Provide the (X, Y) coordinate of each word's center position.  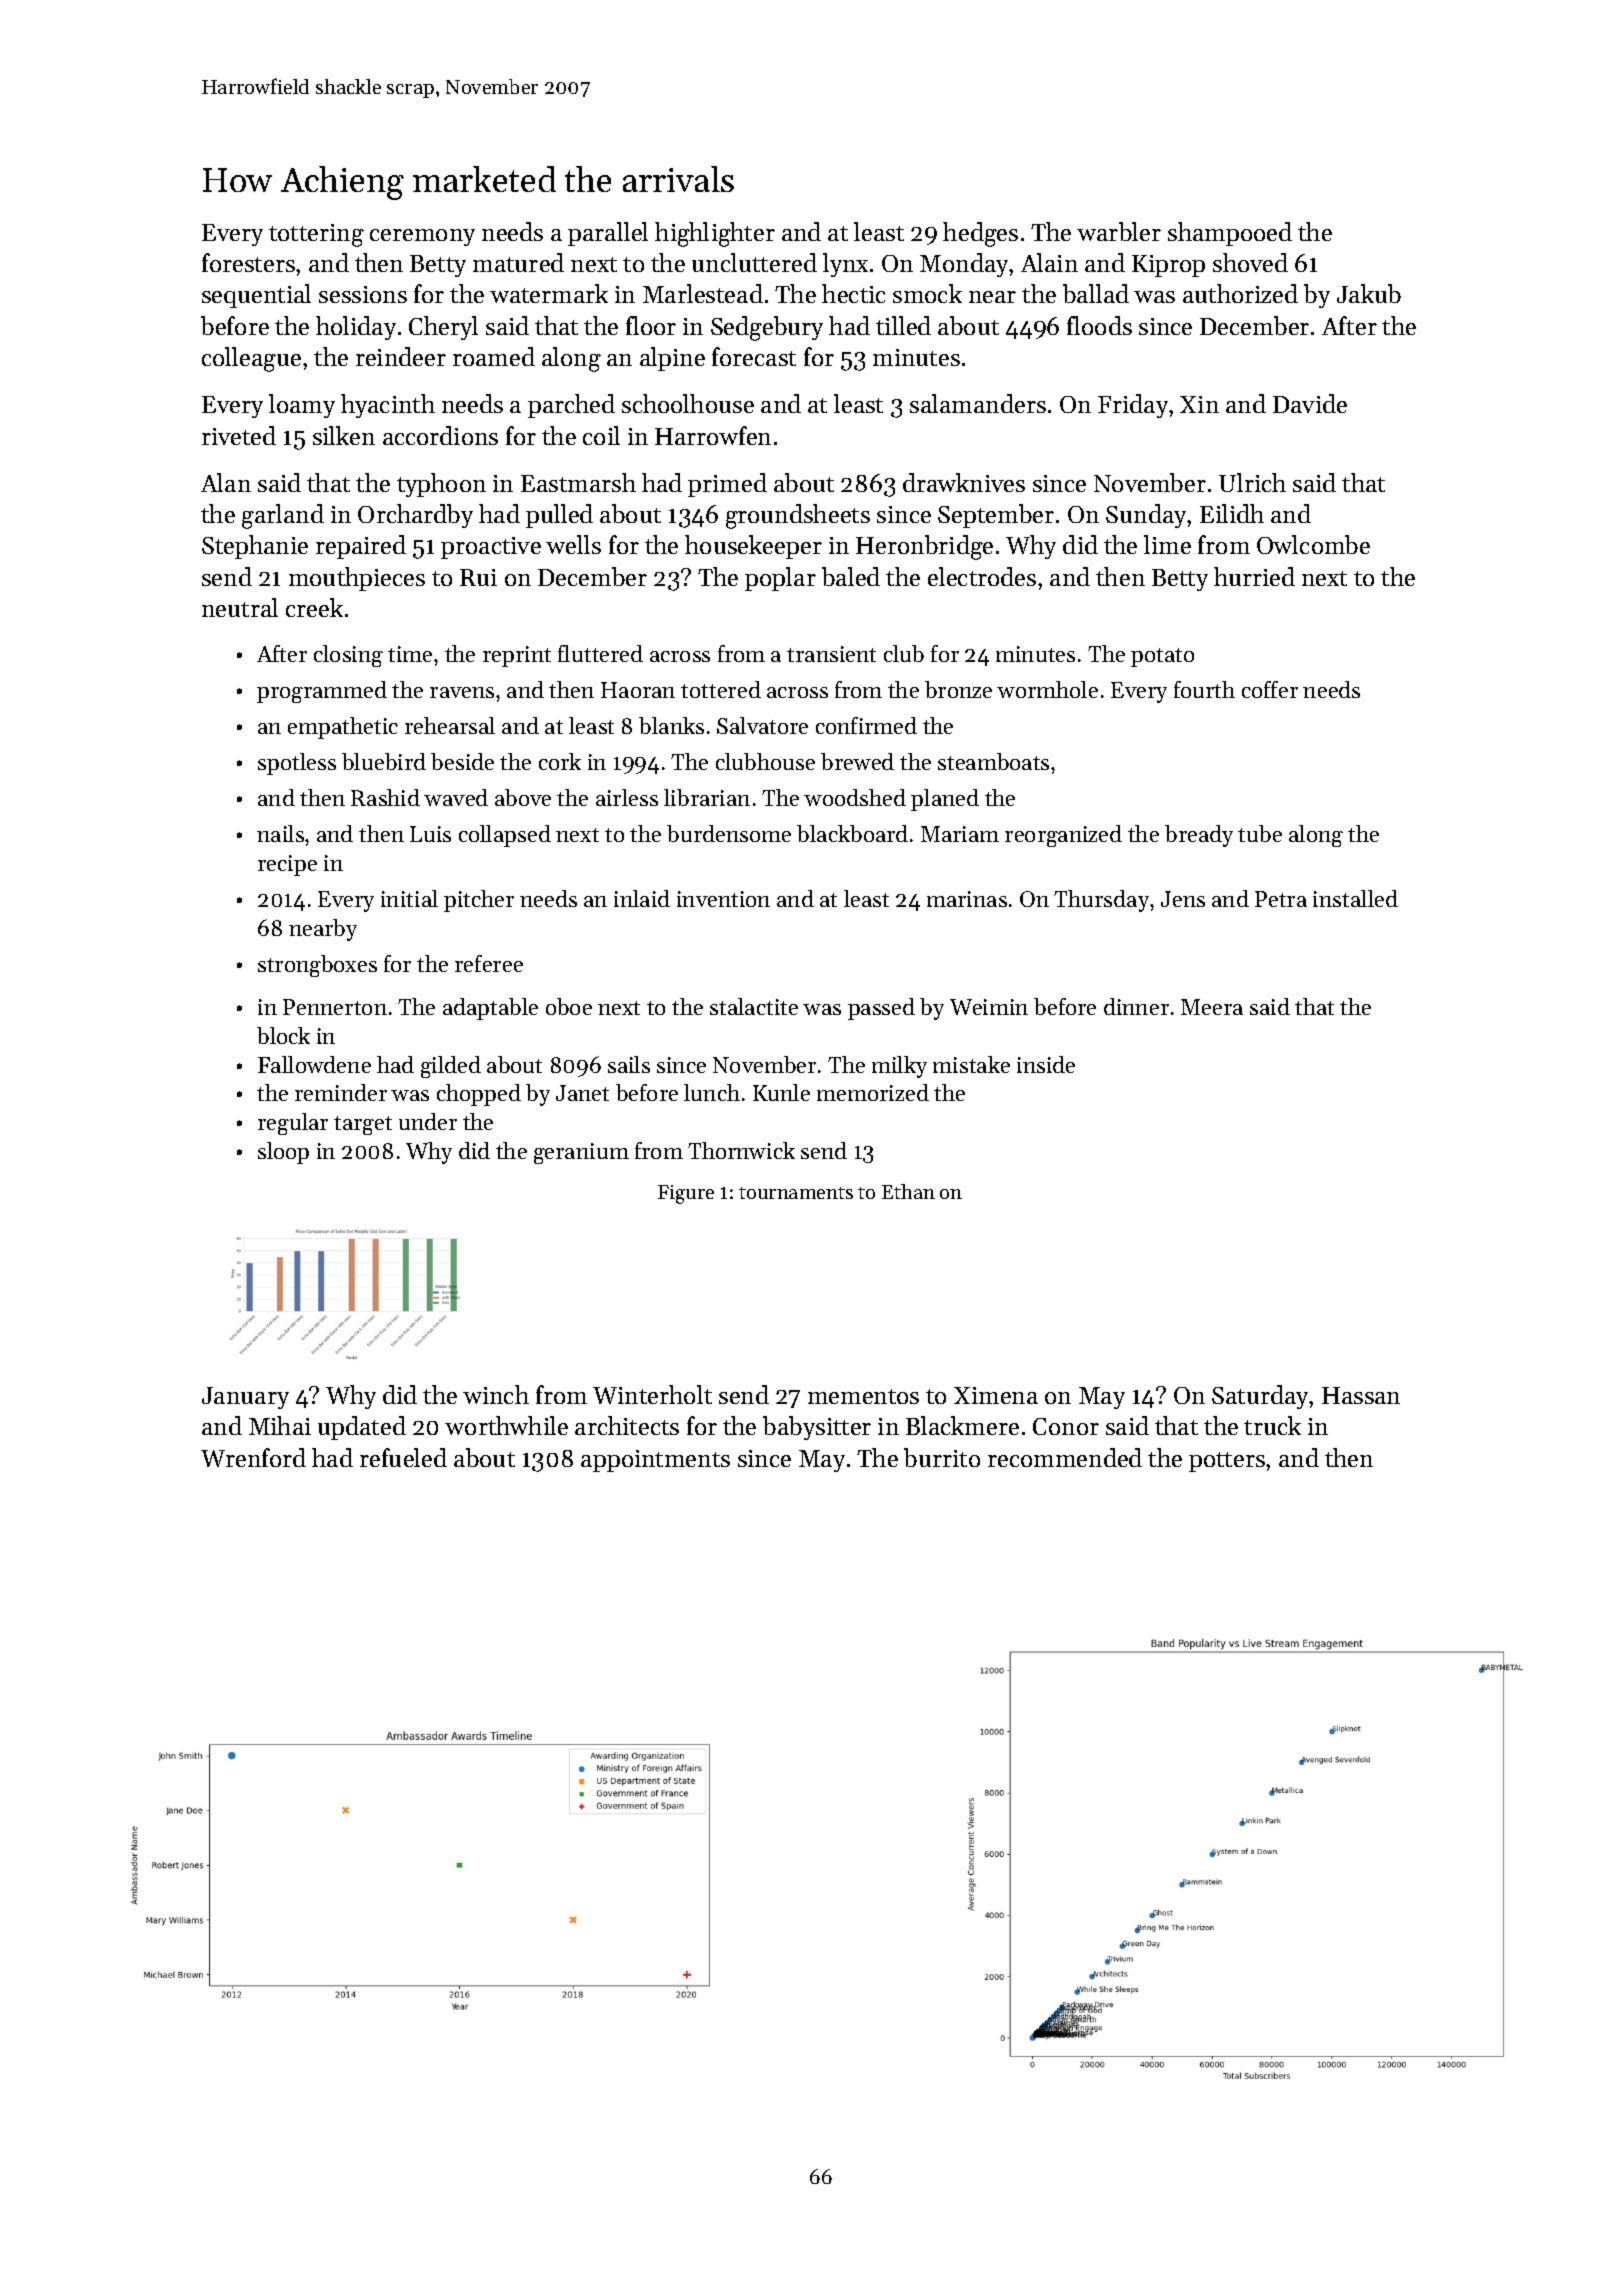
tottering (316, 235)
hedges (980, 234)
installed (1355, 898)
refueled (403, 1457)
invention (723, 899)
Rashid (385, 797)
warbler (1119, 231)
